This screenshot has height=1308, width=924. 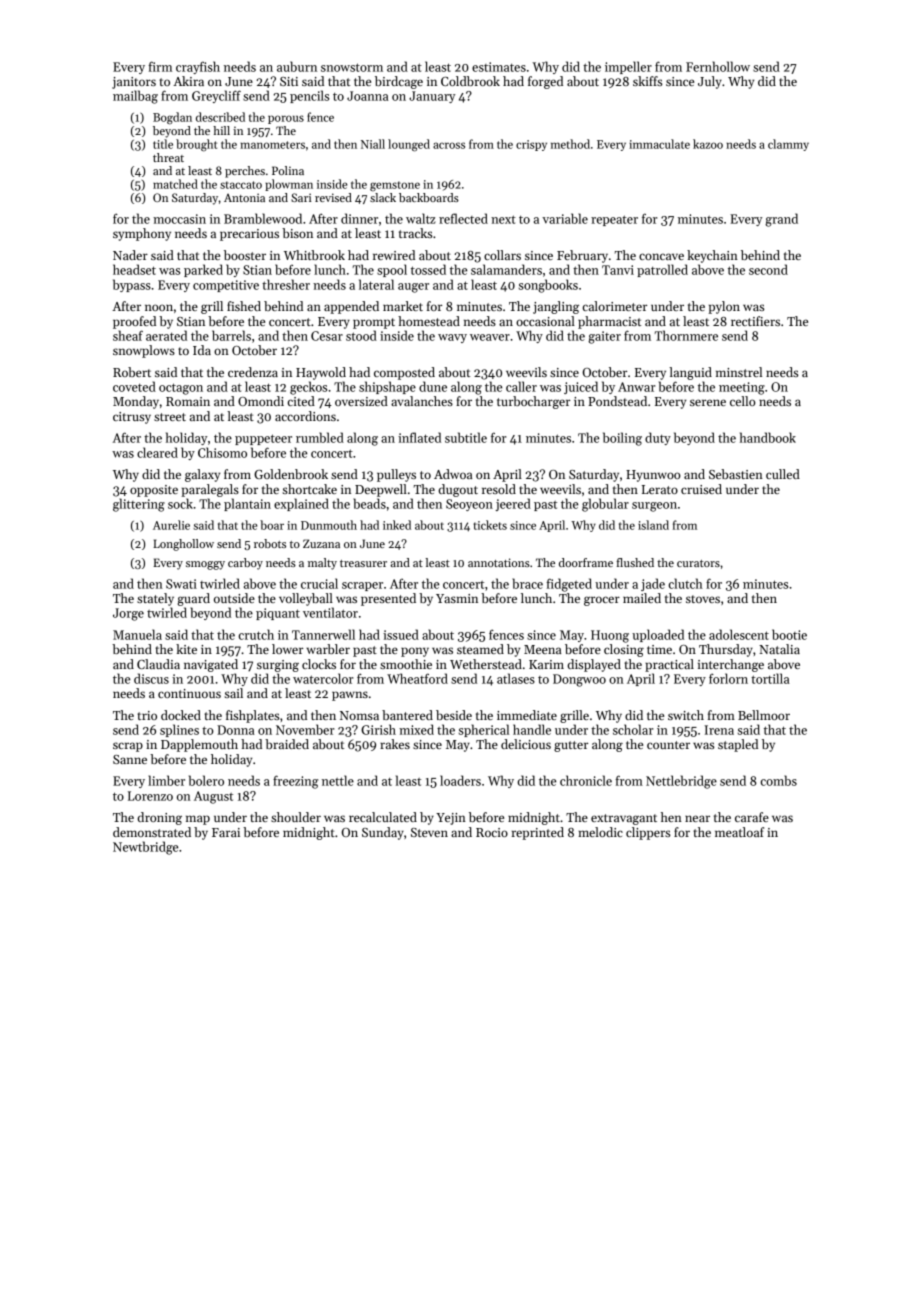 I want to click on Haywold, so click(x=321, y=373).
